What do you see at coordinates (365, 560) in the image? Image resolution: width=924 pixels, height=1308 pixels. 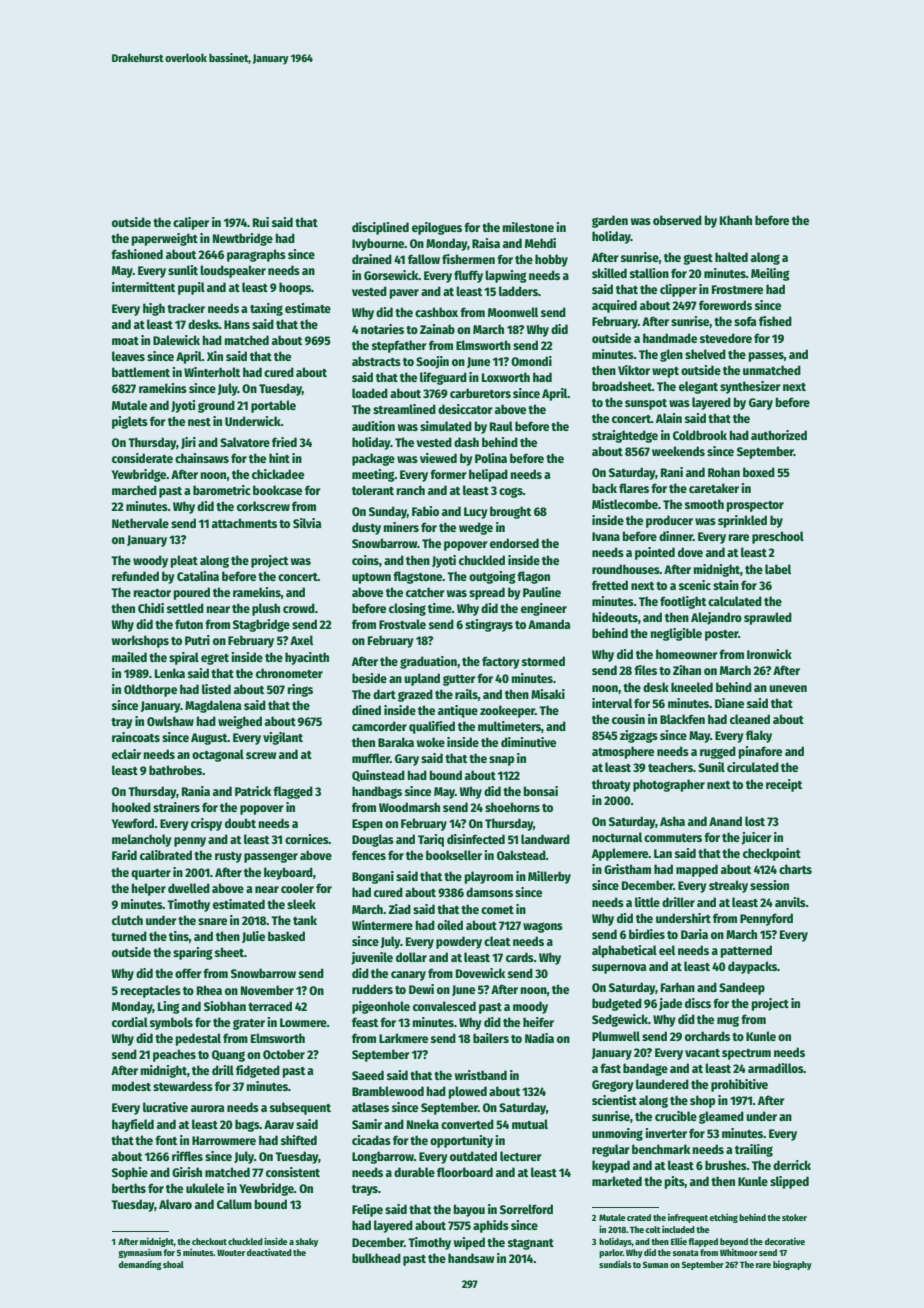 I see `coins` at bounding box center [365, 560].
